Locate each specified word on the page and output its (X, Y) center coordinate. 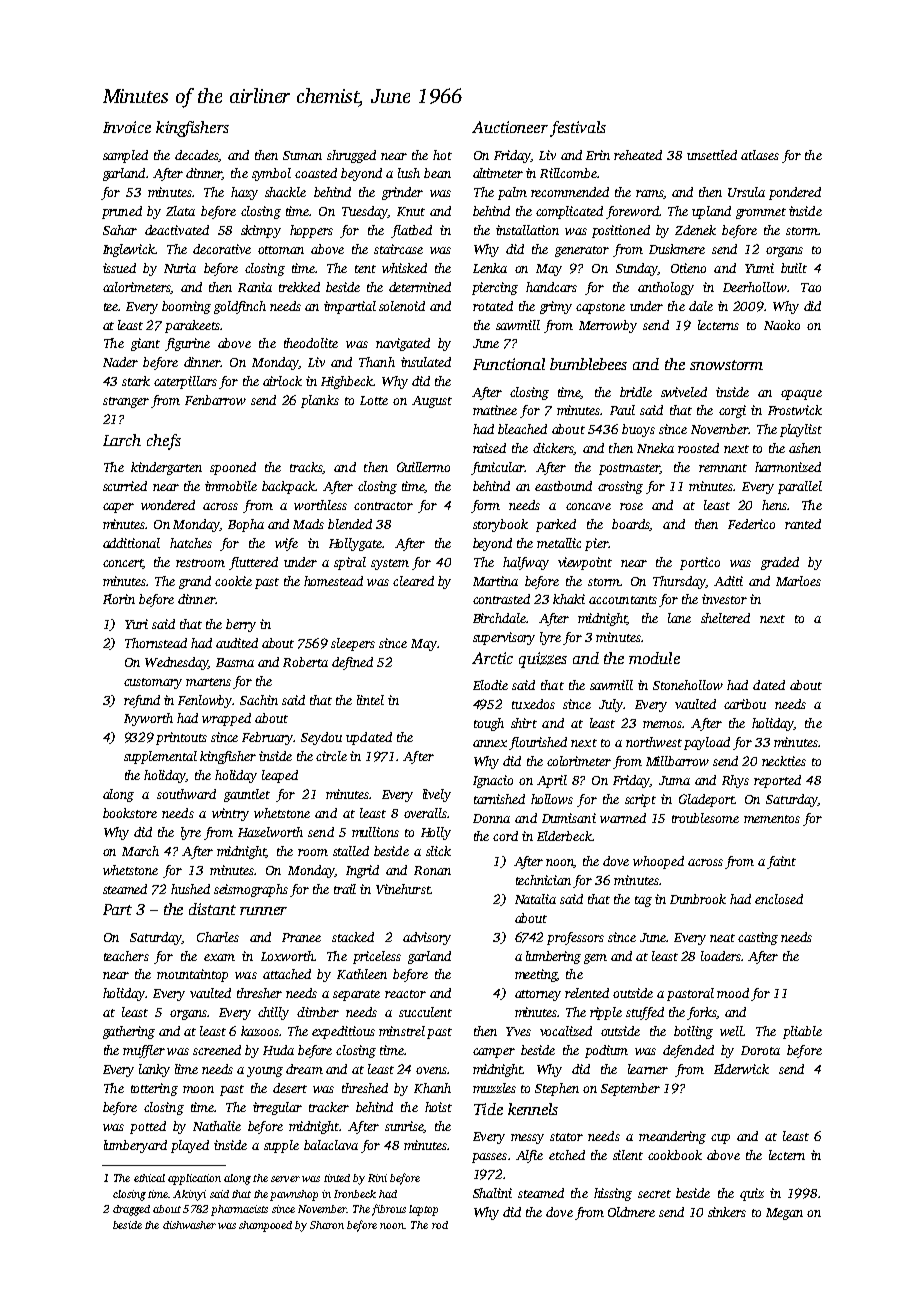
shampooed (265, 1226)
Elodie (490, 685)
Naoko (782, 325)
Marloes (798, 581)
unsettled (712, 155)
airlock (282, 381)
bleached (522, 429)
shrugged (351, 156)
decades (197, 156)
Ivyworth (148, 719)
